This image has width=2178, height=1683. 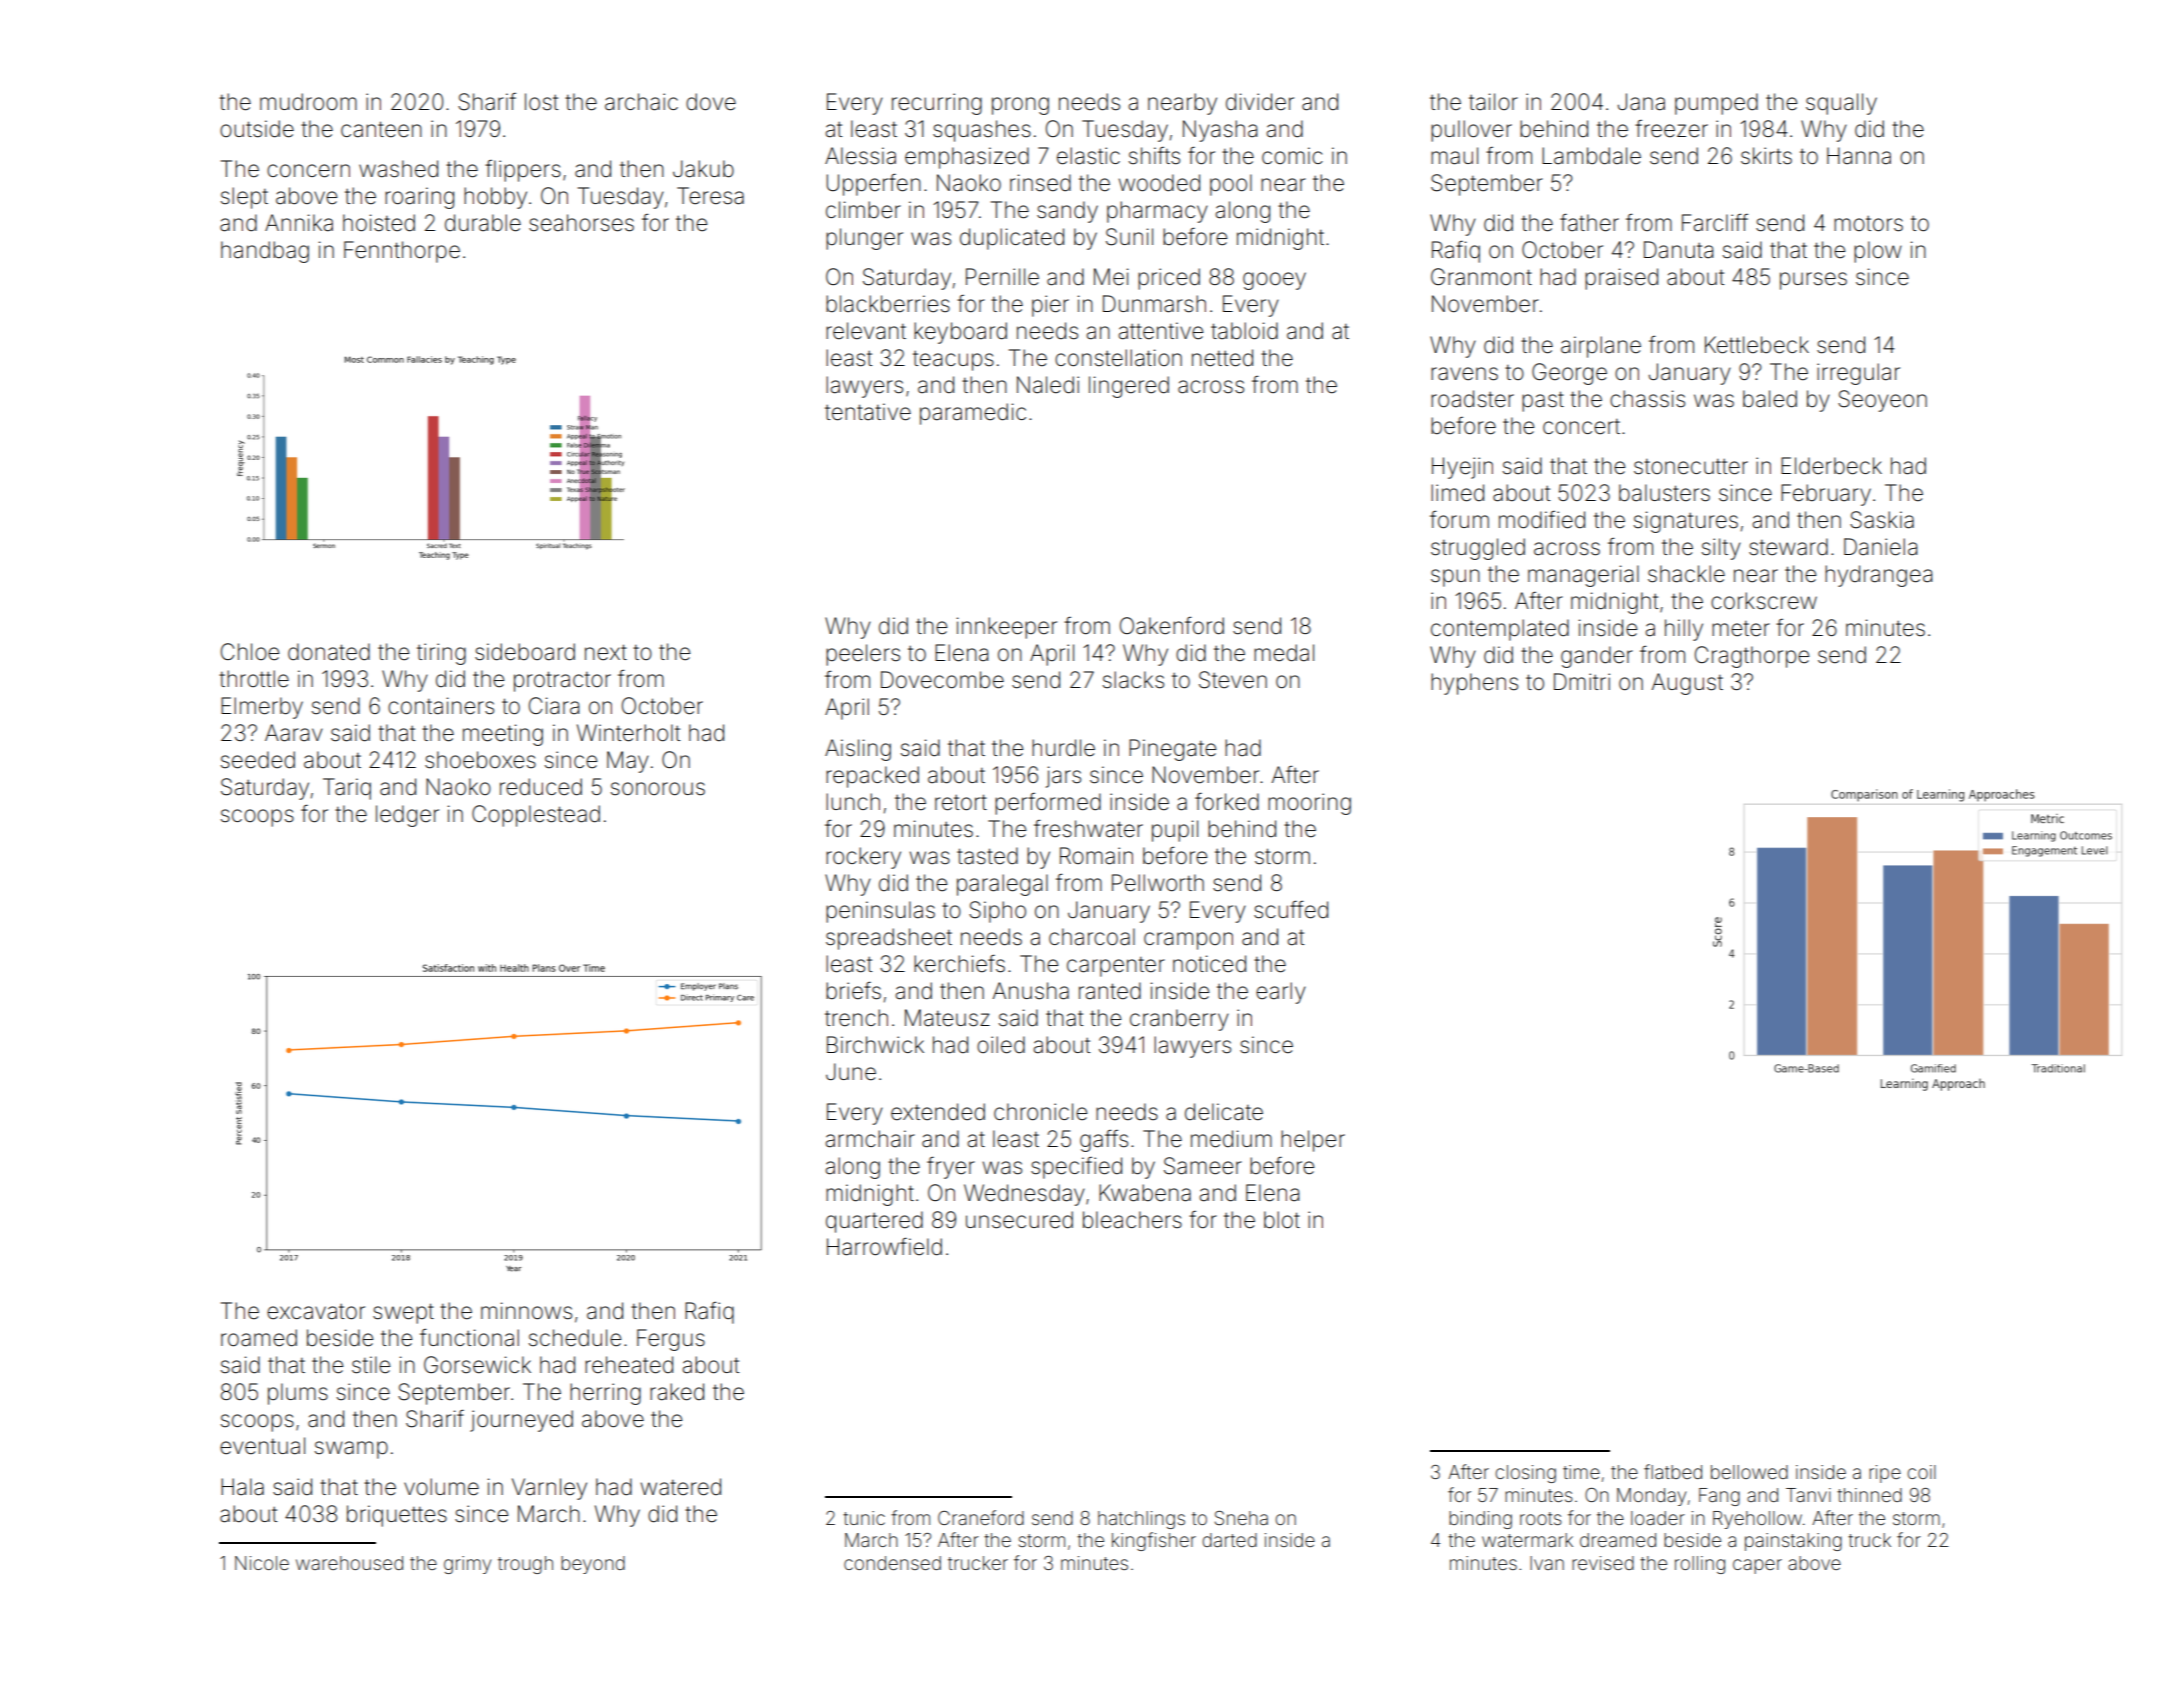 I want to click on Chloe, so click(x=250, y=652).
